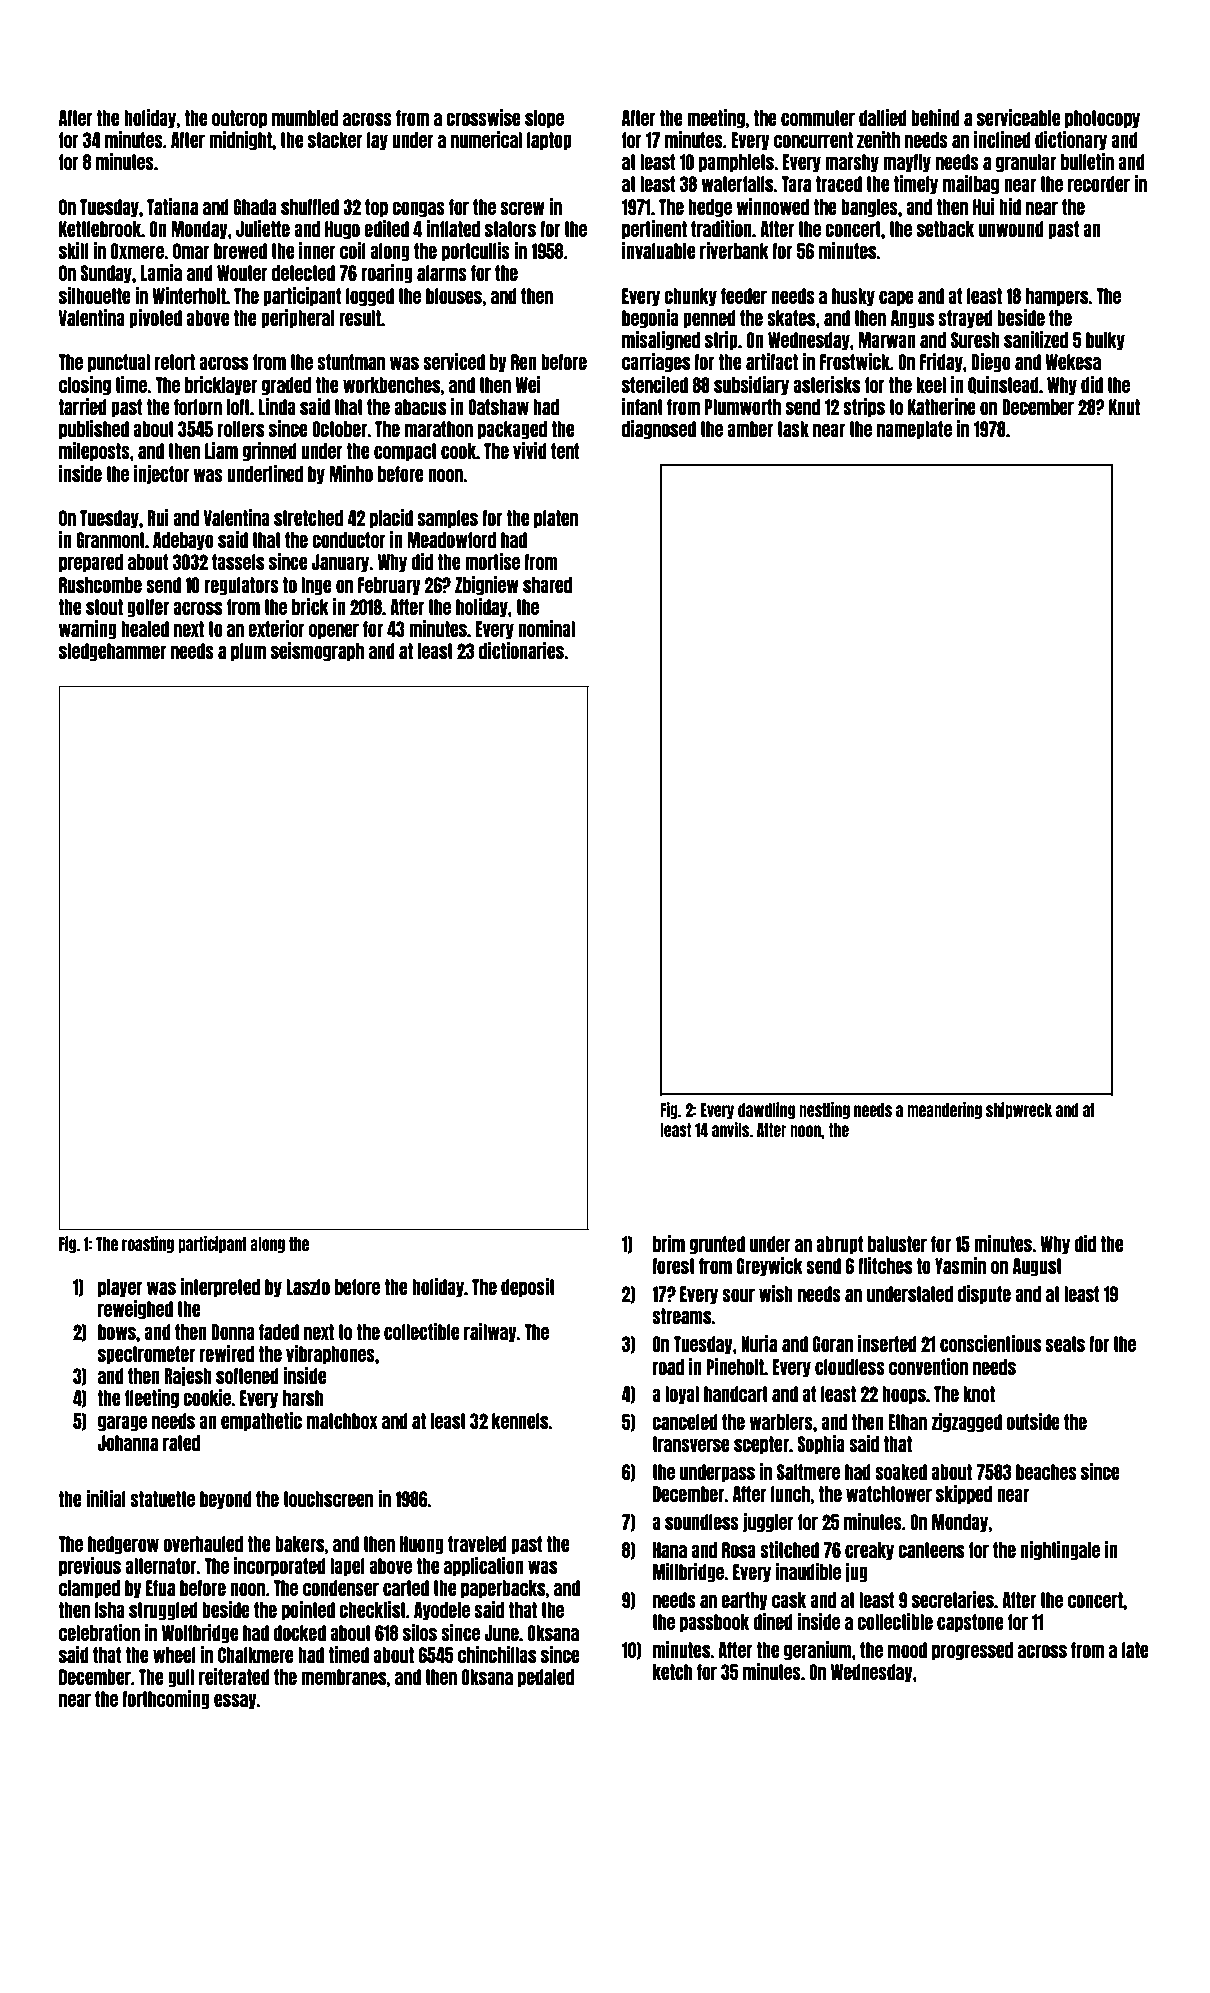  Describe the element at coordinates (944, 1110) in the page. I see `meandering` at that location.
